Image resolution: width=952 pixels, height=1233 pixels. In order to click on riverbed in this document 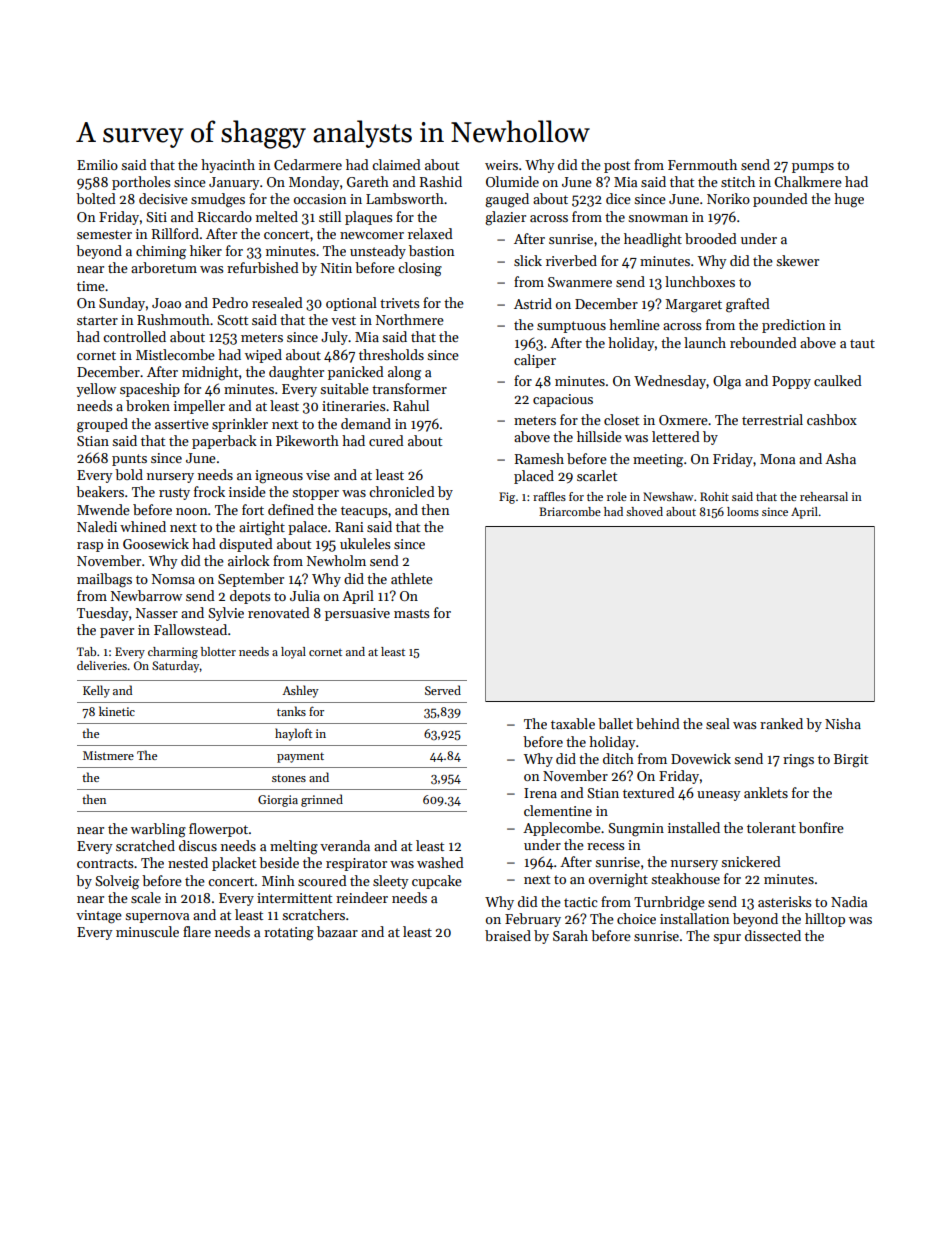, I will do `click(571, 260)`.
